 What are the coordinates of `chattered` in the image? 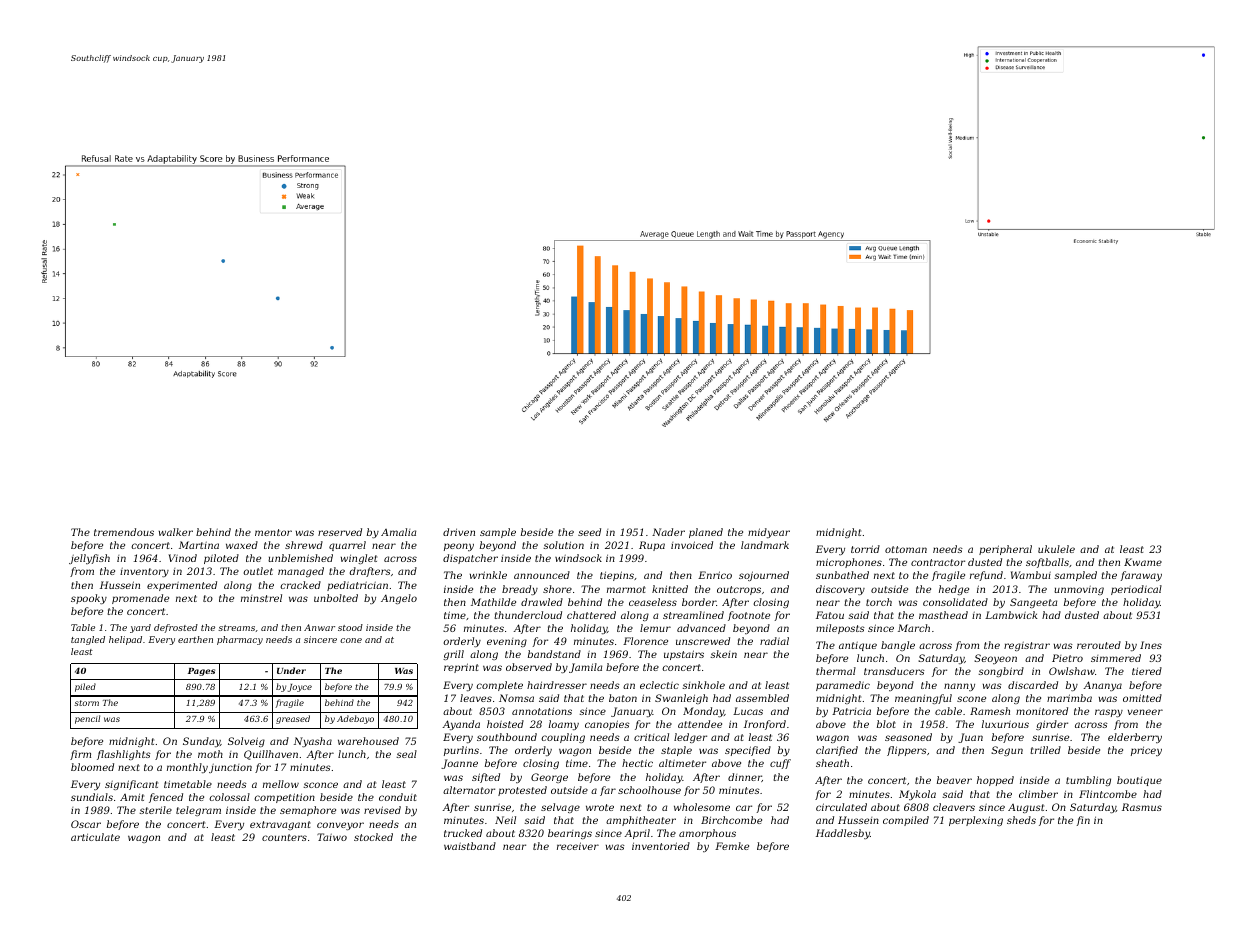 It's located at (591, 615).
